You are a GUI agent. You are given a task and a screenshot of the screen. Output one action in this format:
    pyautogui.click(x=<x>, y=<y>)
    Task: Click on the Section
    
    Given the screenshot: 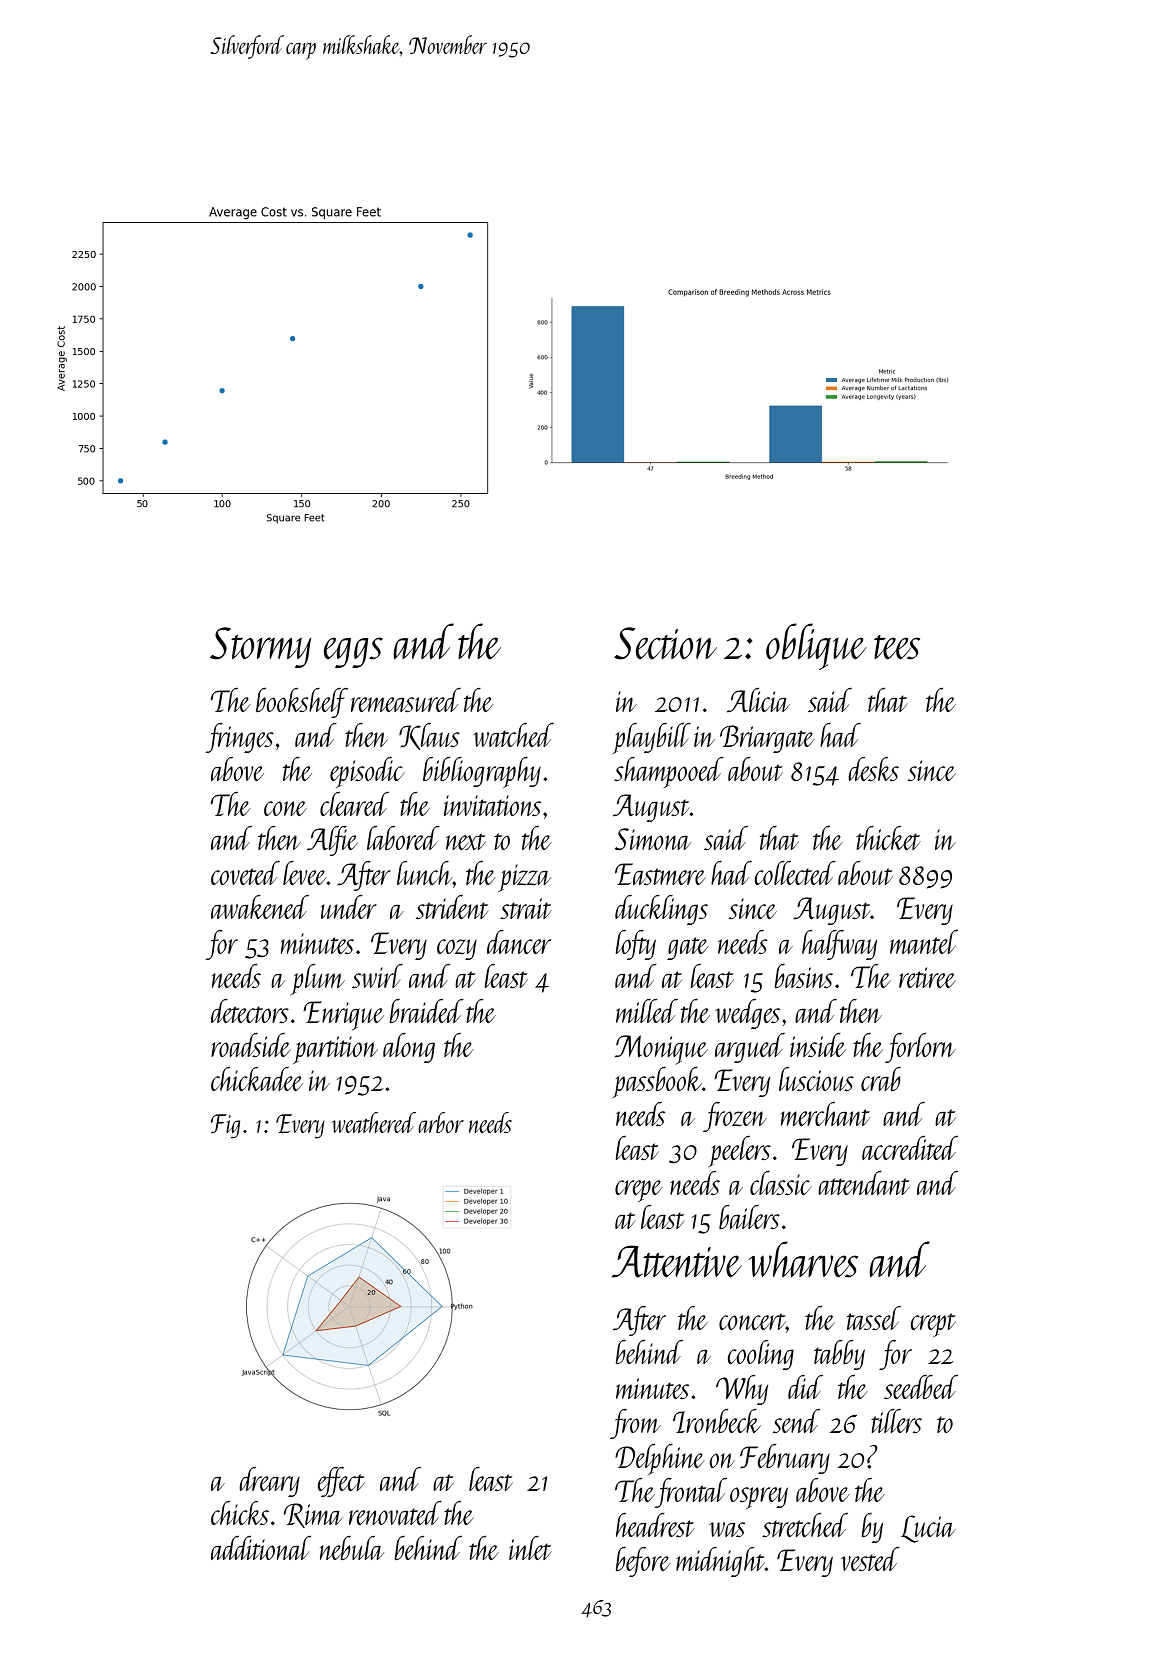 What is the action you would take?
    pyautogui.click(x=665, y=643)
